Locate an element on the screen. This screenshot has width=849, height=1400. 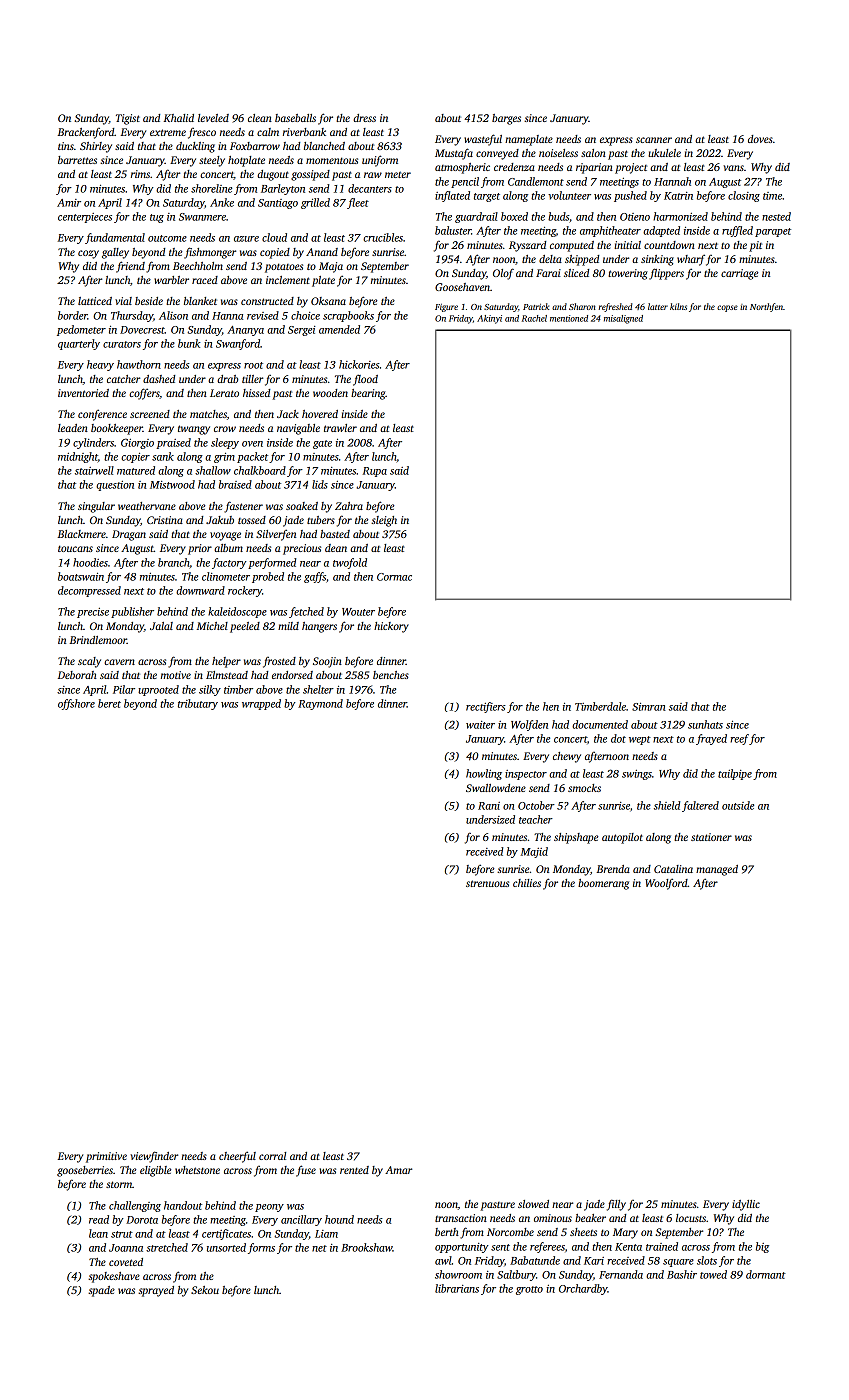
grotto is located at coordinates (529, 1290).
